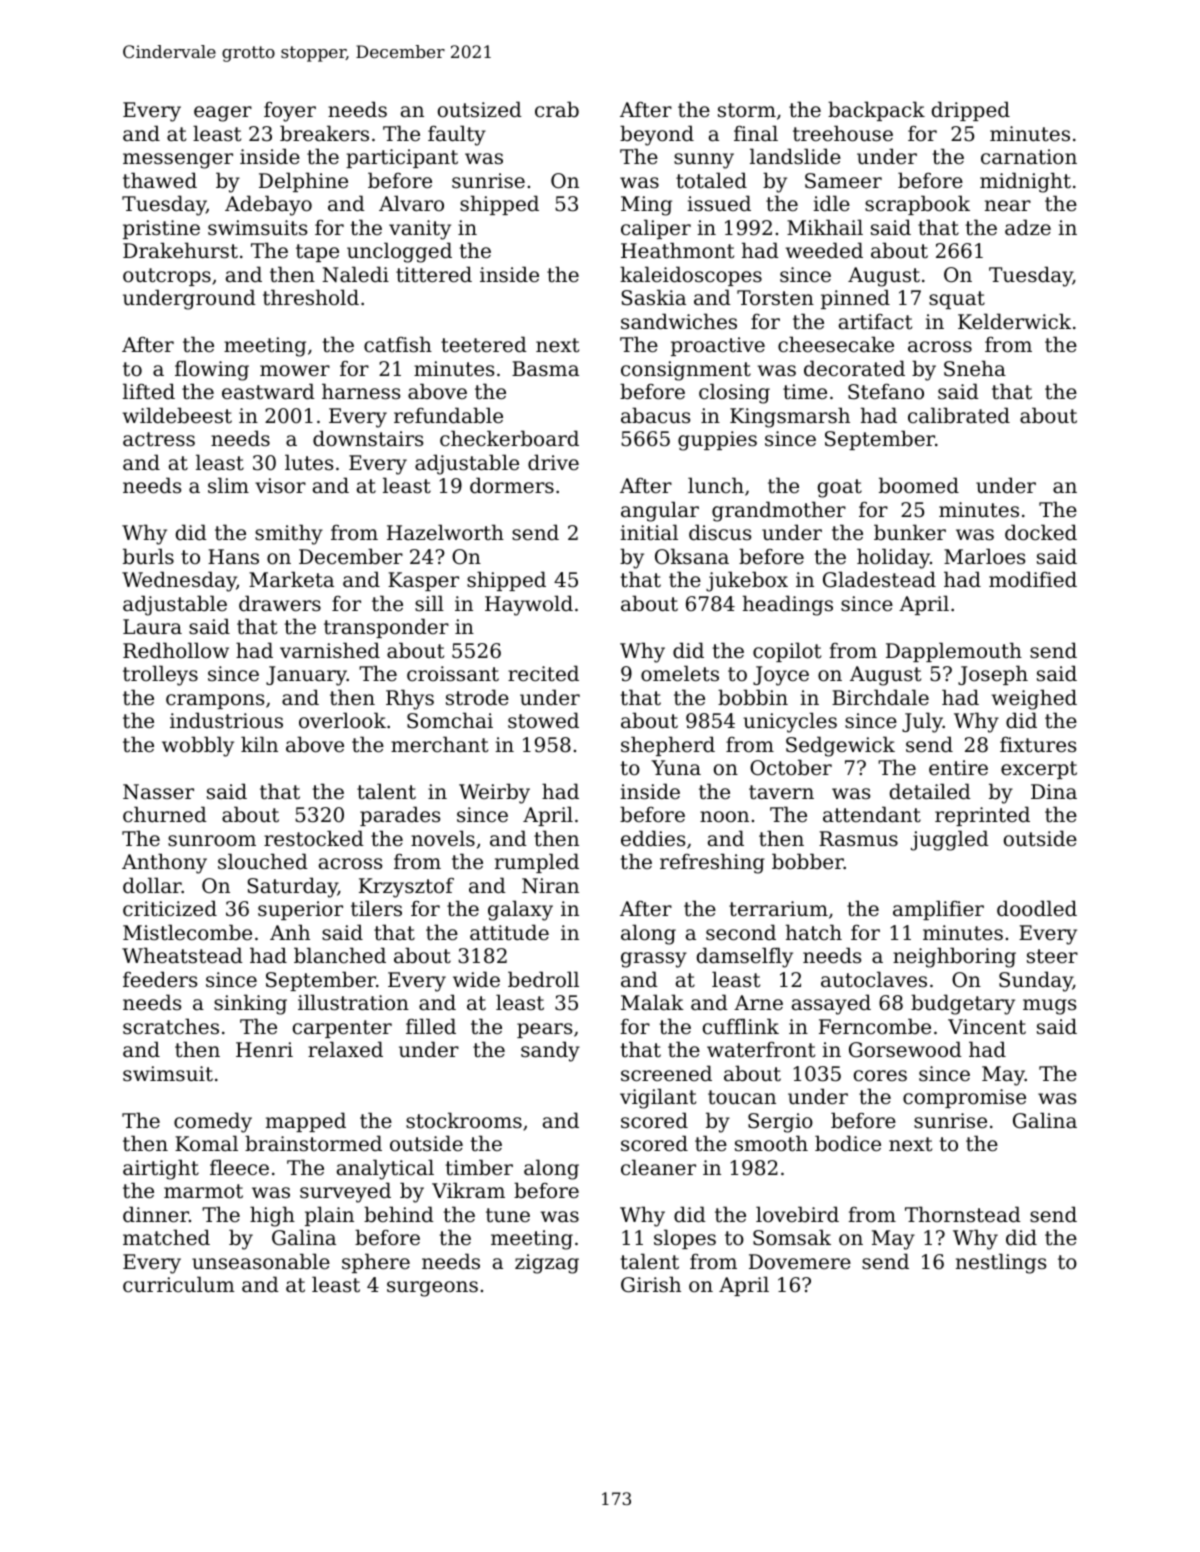  What do you see at coordinates (1001, 1263) in the screenshot?
I see `nestlings` at bounding box center [1001, 1263].
